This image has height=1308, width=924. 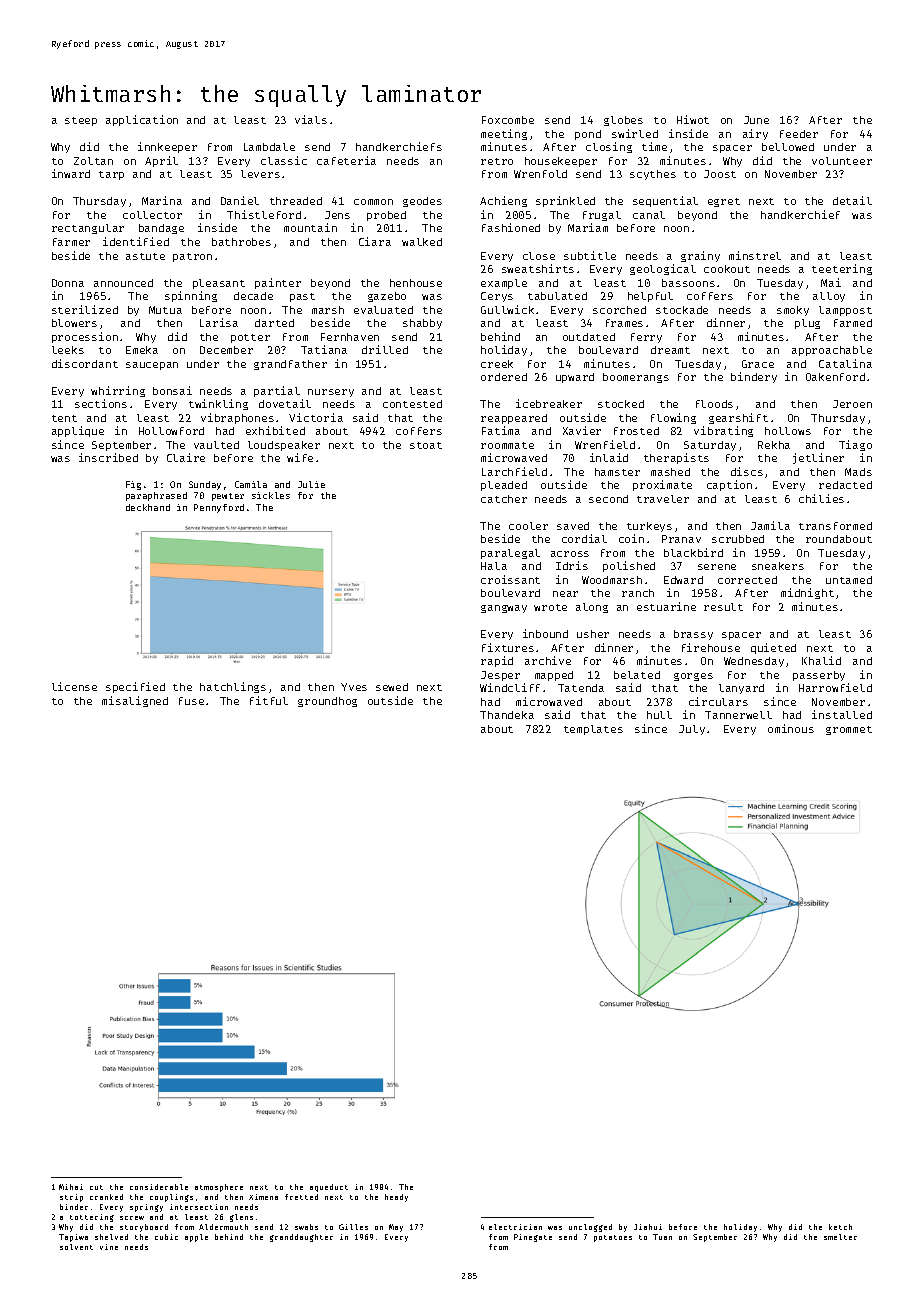 I want to click on templates, so click(x=593, y=730).
